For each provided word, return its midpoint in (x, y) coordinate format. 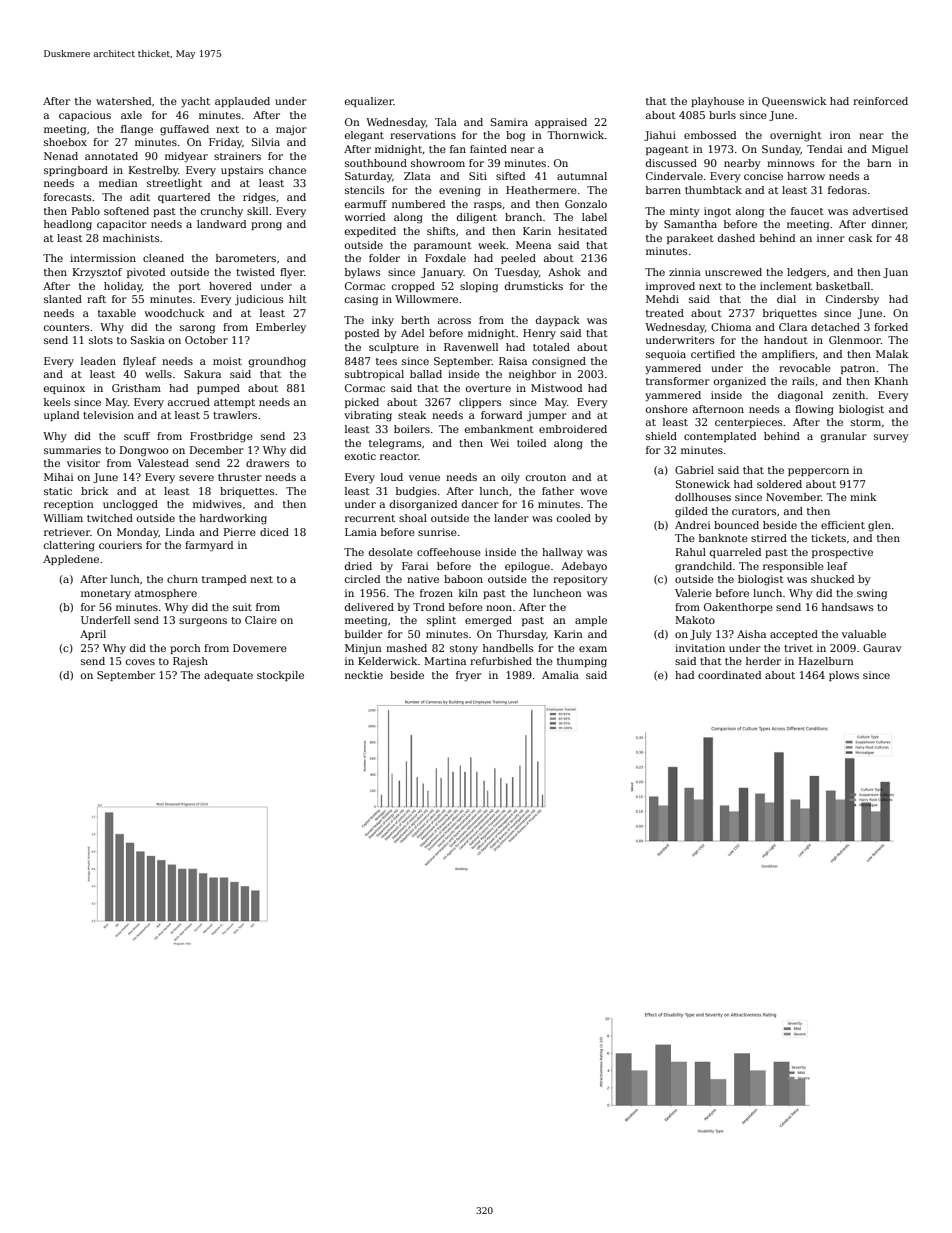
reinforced (880, 101)
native (423, 579)
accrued (189, 402)
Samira (509, 122)
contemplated (720, 437)
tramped (224, 580)
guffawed (184, 130)
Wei (499, 443)
